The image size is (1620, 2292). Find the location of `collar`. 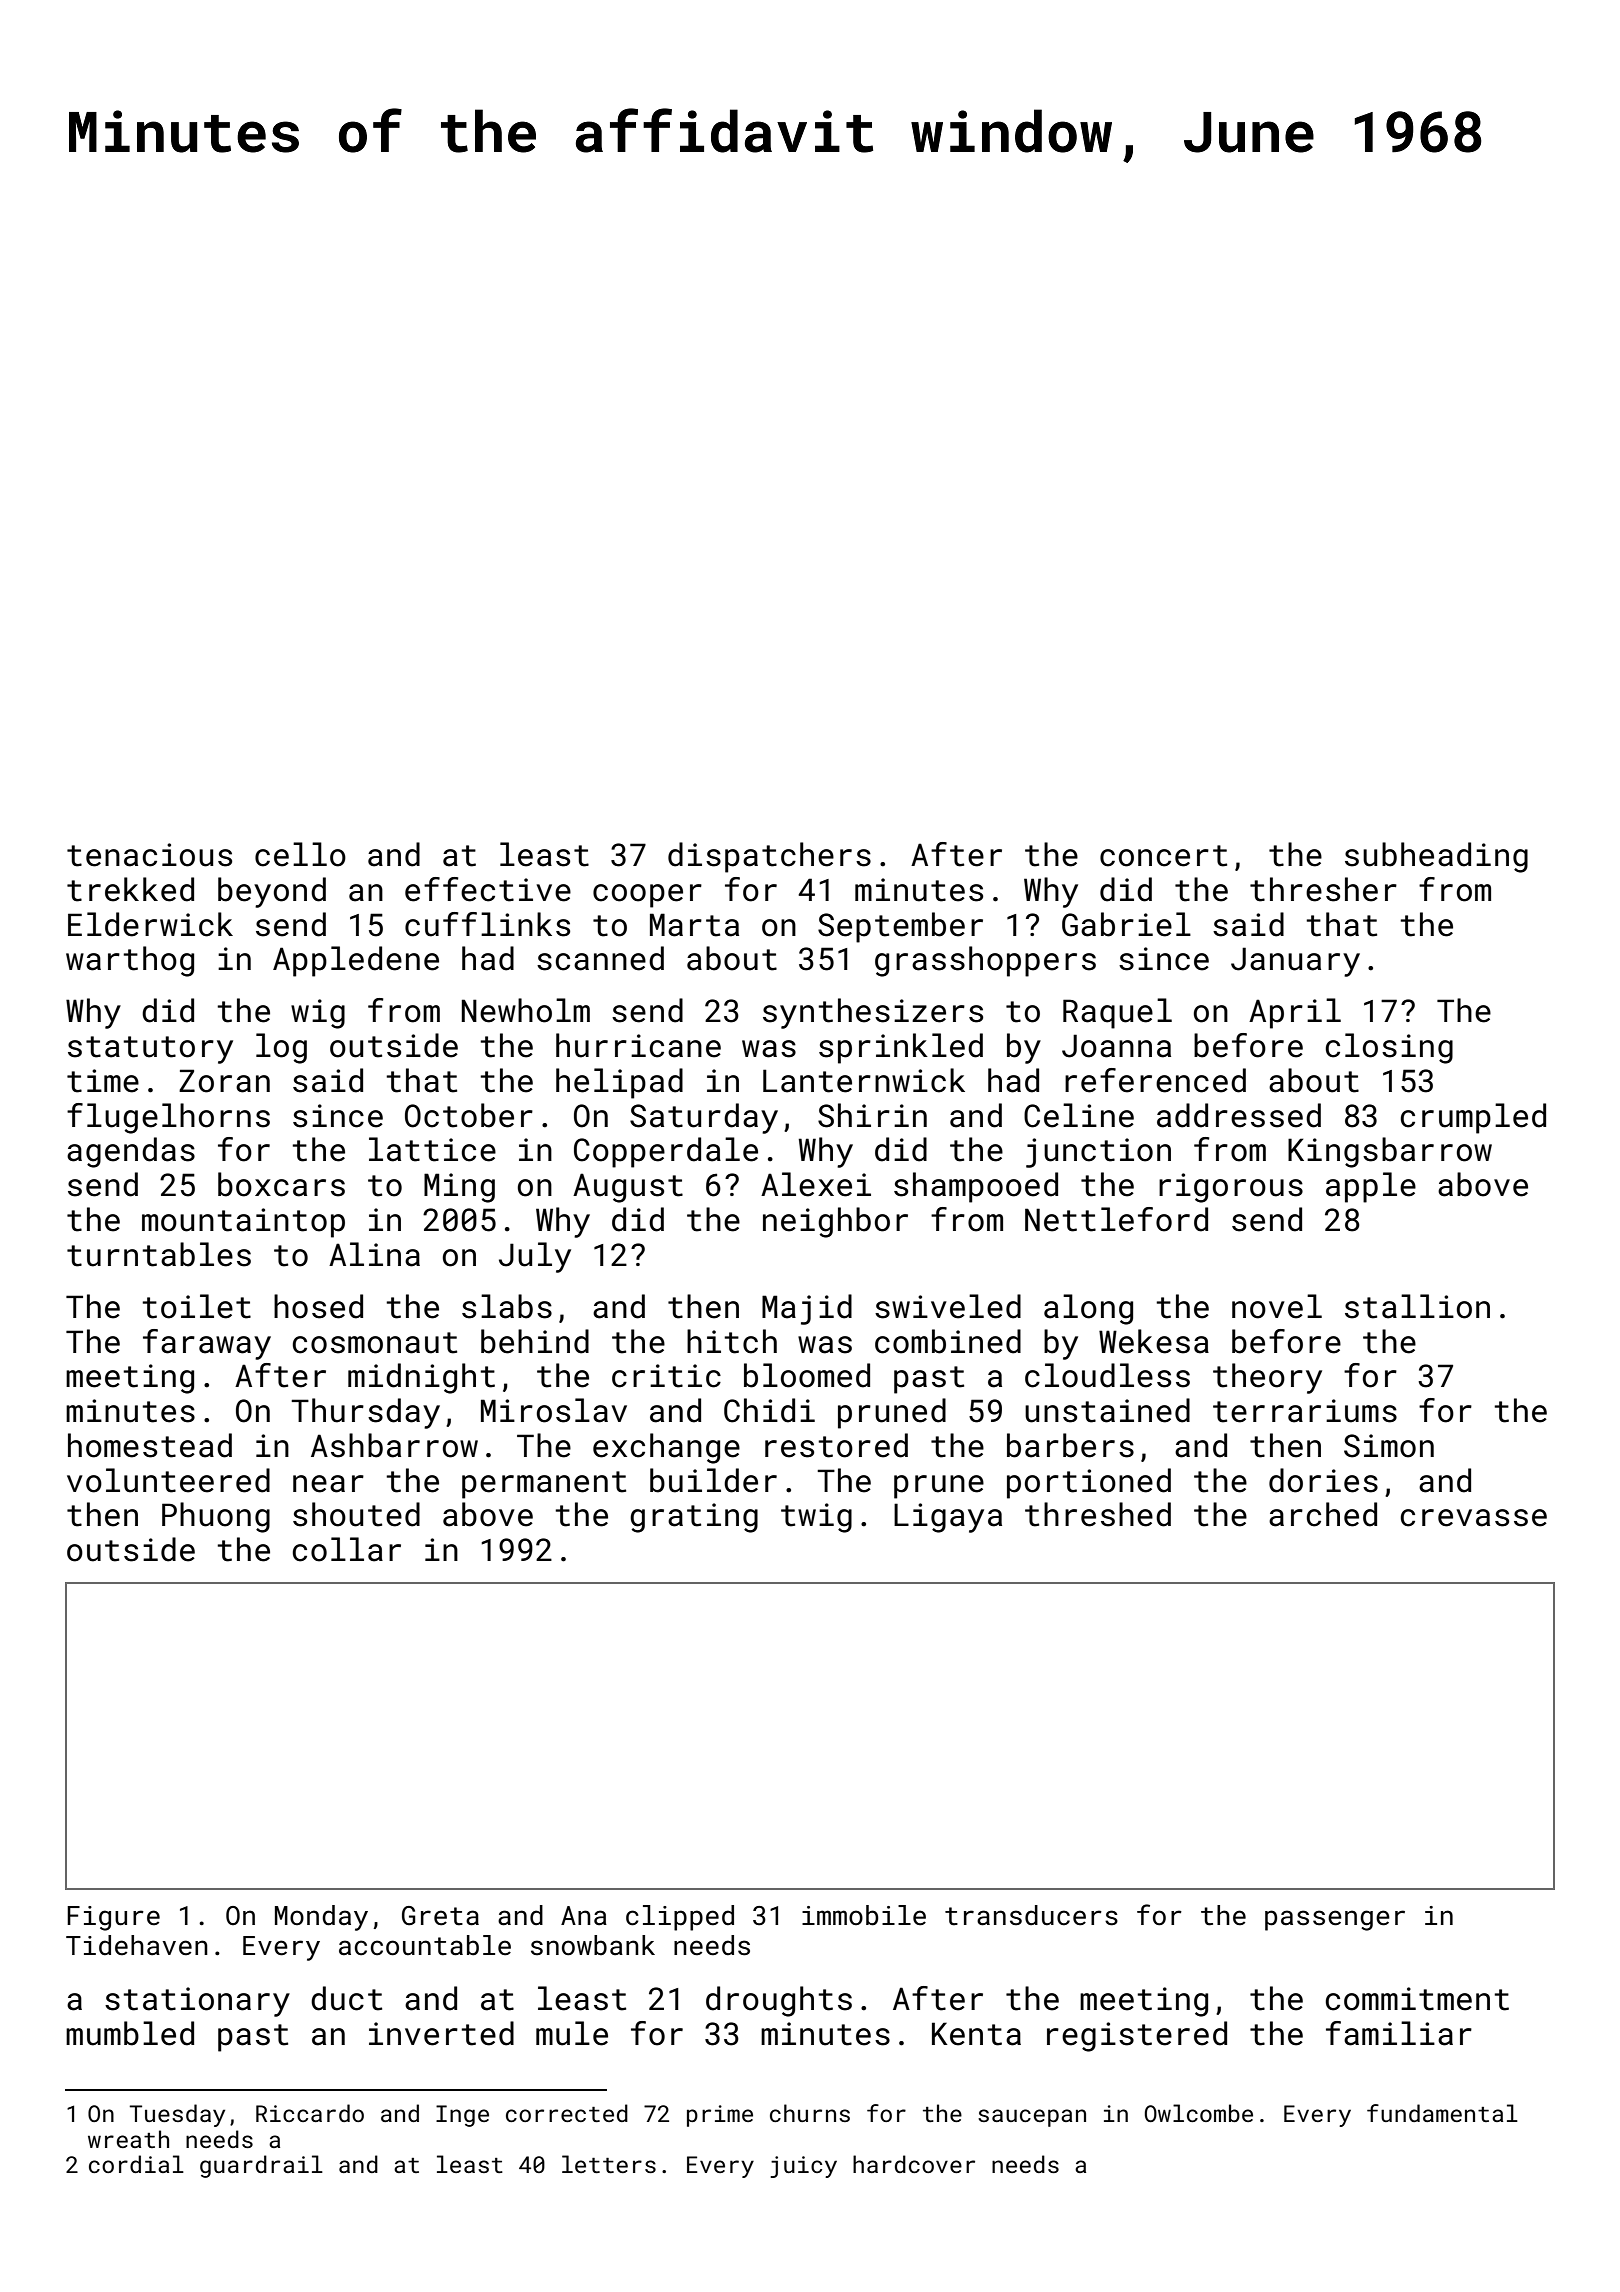

collar is located at coordinates (347, 1549).
